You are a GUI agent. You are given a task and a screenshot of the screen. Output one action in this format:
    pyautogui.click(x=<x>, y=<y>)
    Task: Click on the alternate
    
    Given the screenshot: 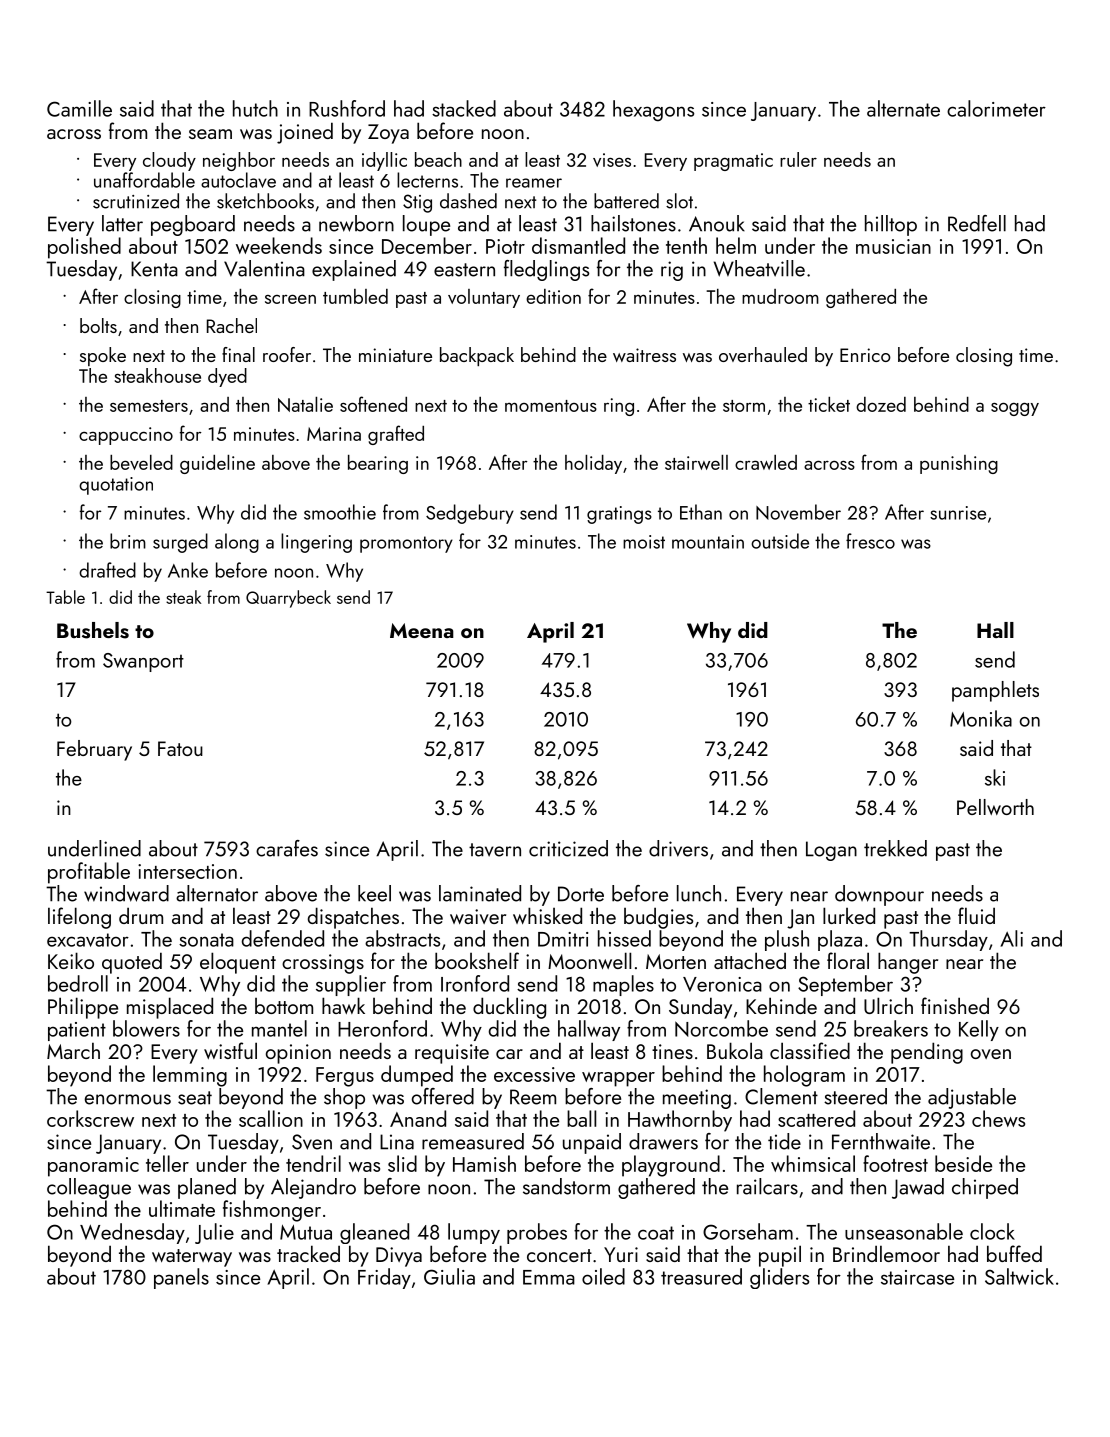 What is the action you would take?
    pyautogui.click(x=903, y=108)
